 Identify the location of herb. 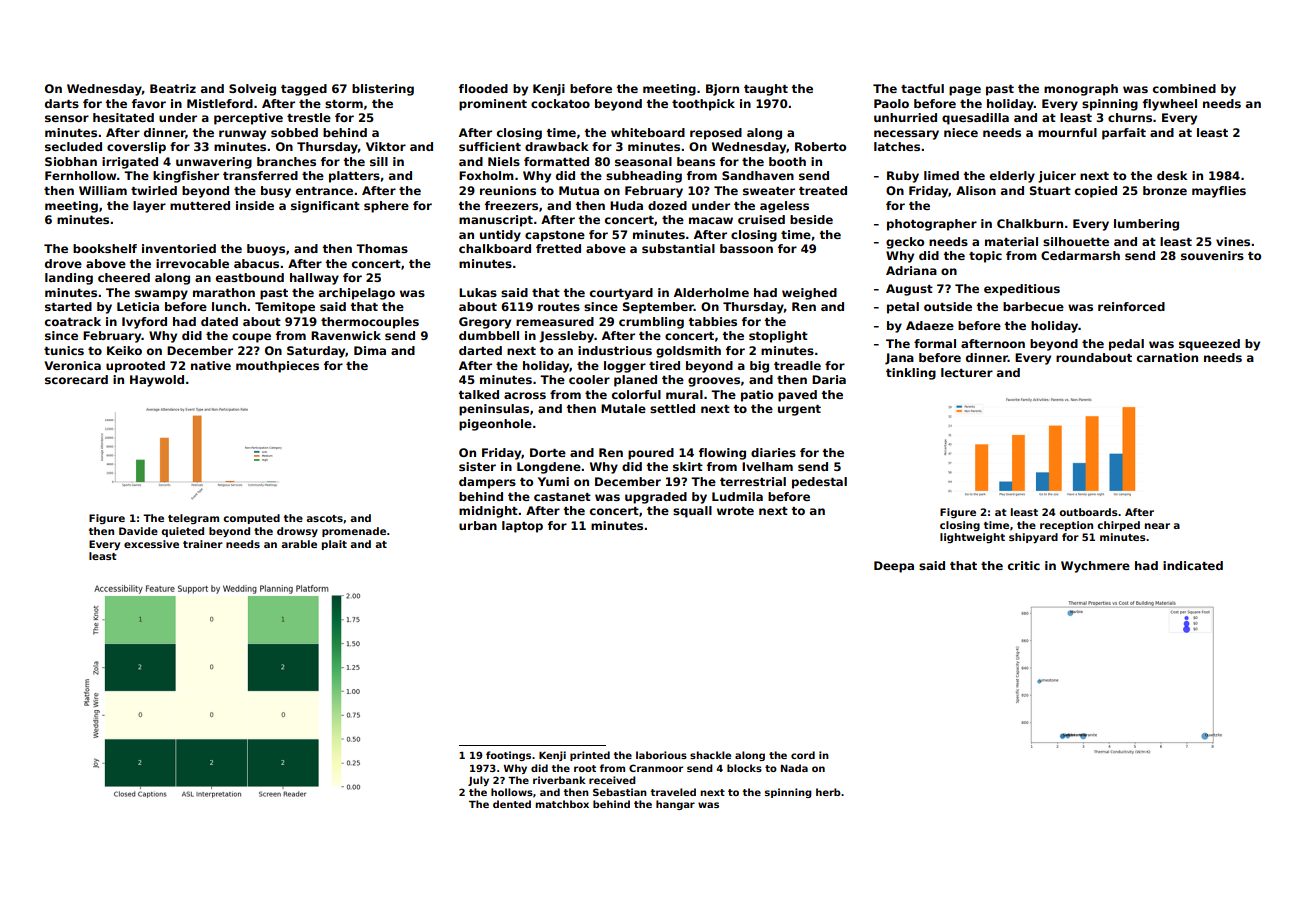
(828, 792).
